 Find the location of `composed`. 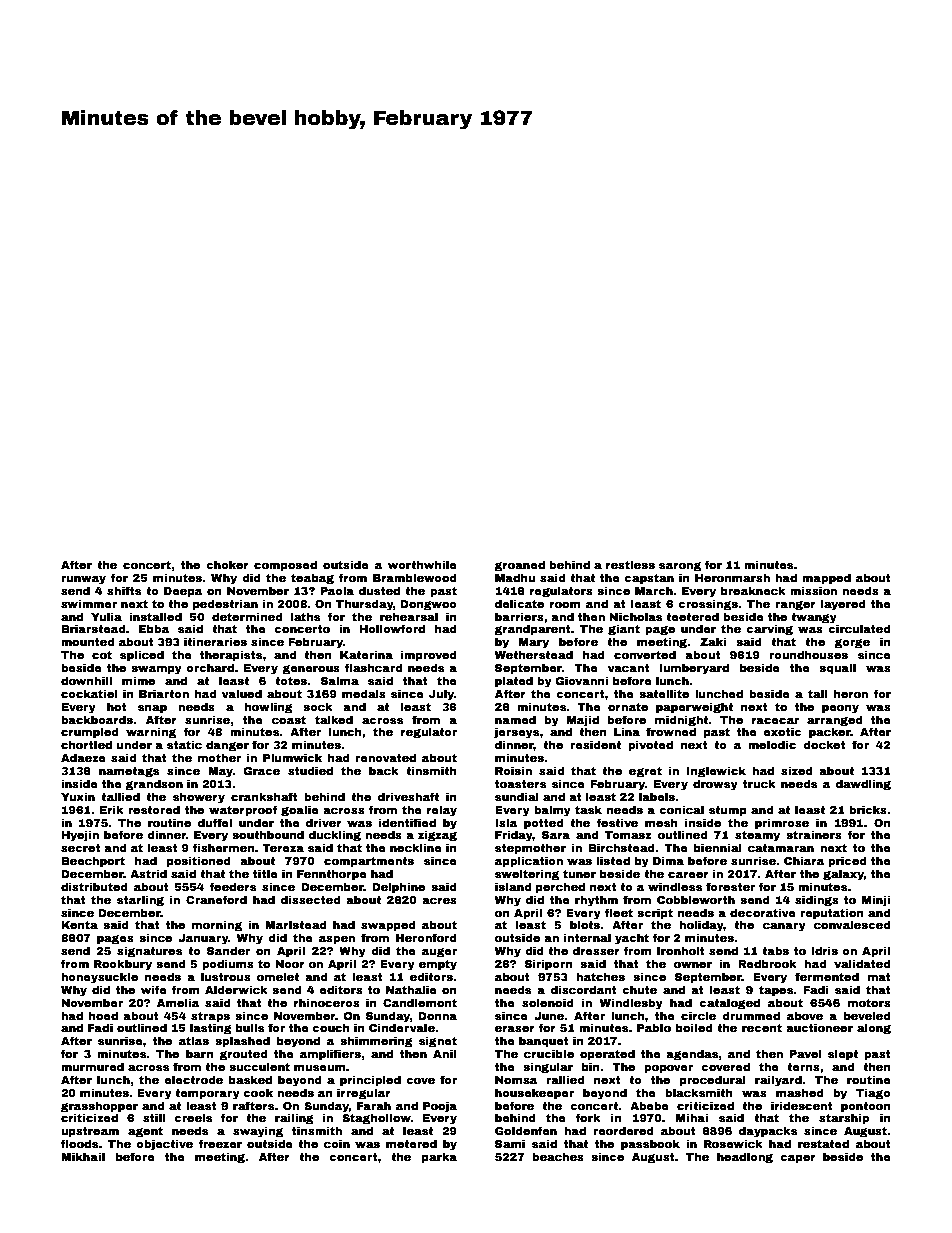

composed is located at coordinates (285, 566).
